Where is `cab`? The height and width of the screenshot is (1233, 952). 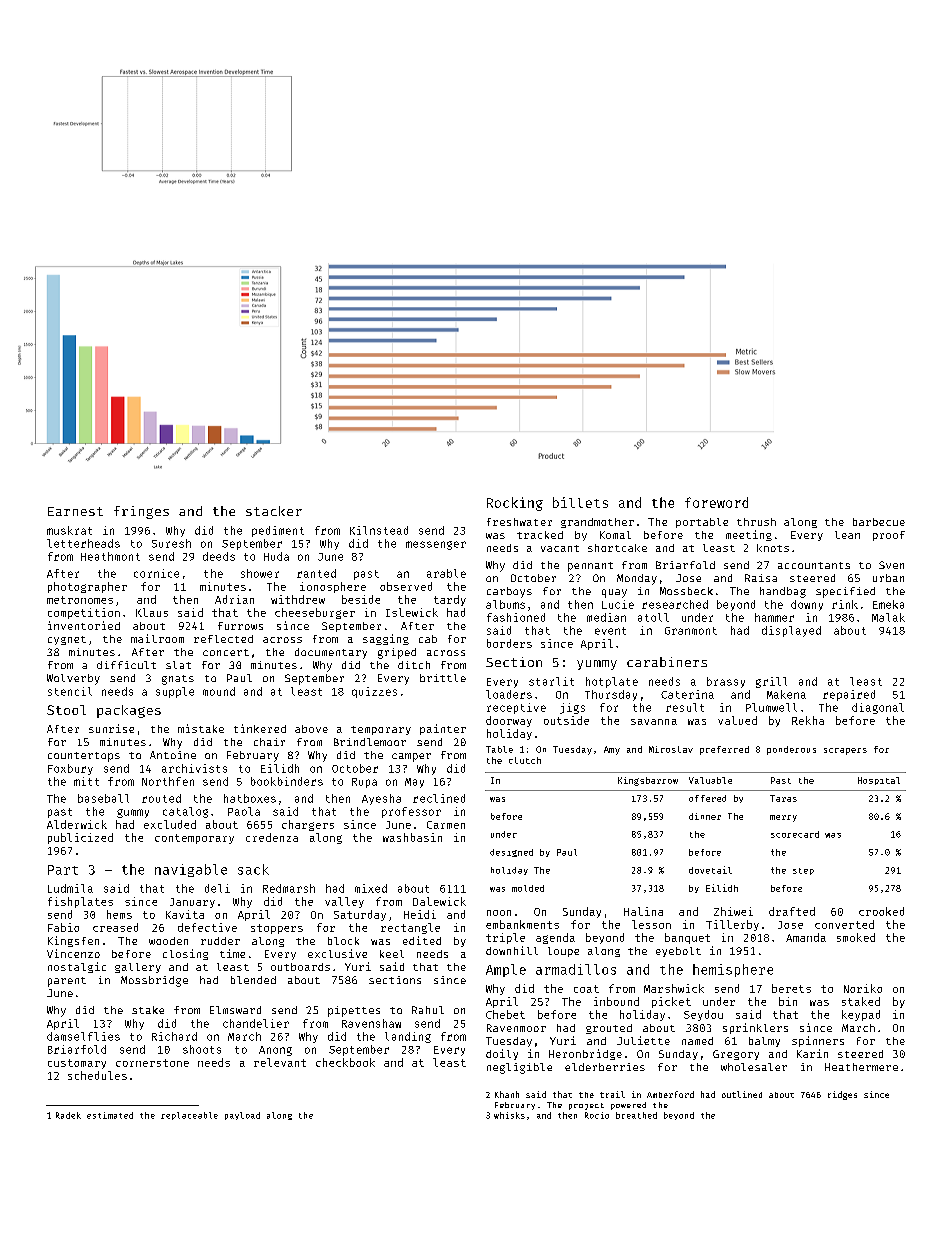
cab is located at coordinates (428, 639).
